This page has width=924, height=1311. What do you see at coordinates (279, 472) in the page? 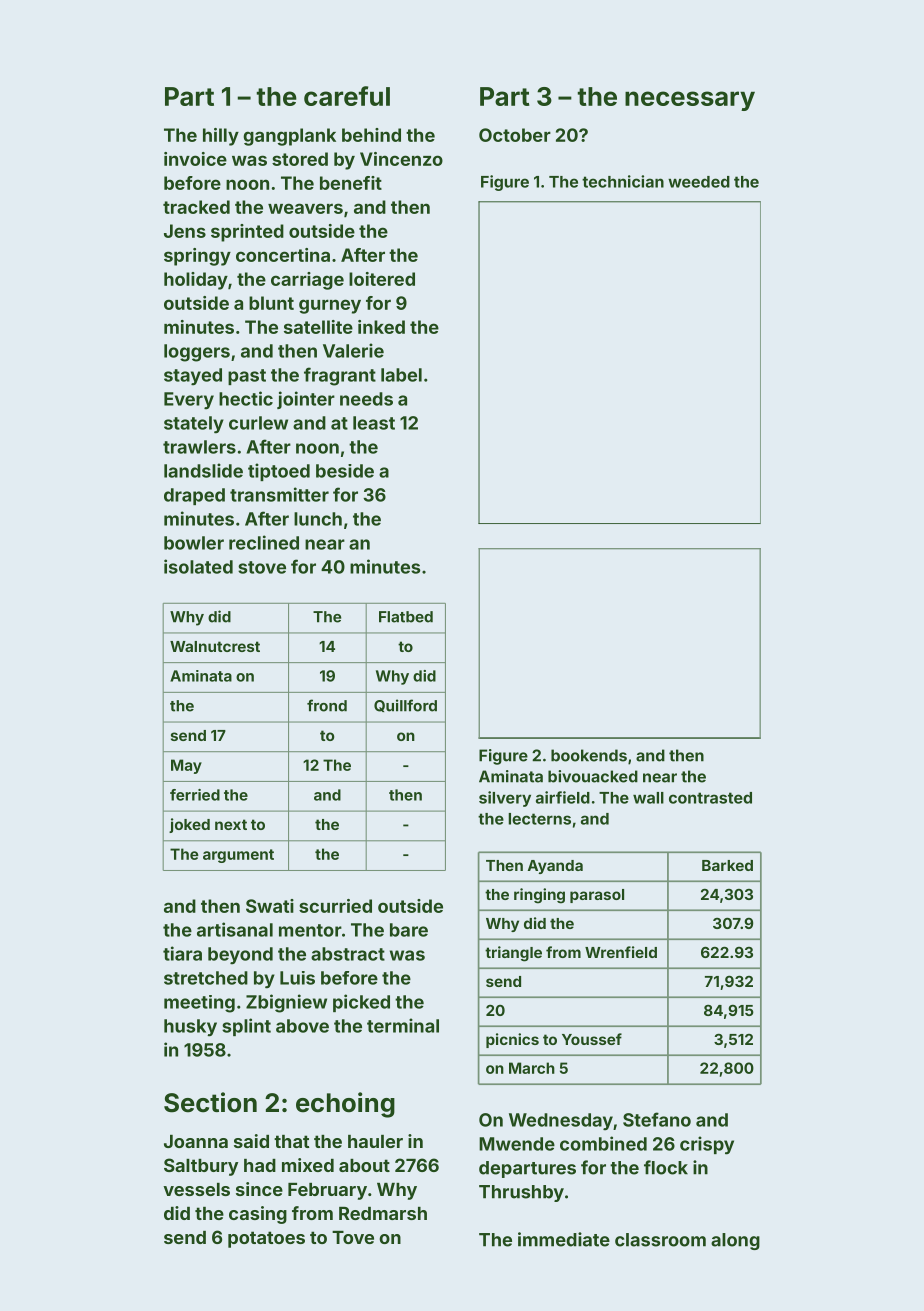
I see `tiptoed` at bounding box center [279, 472].
